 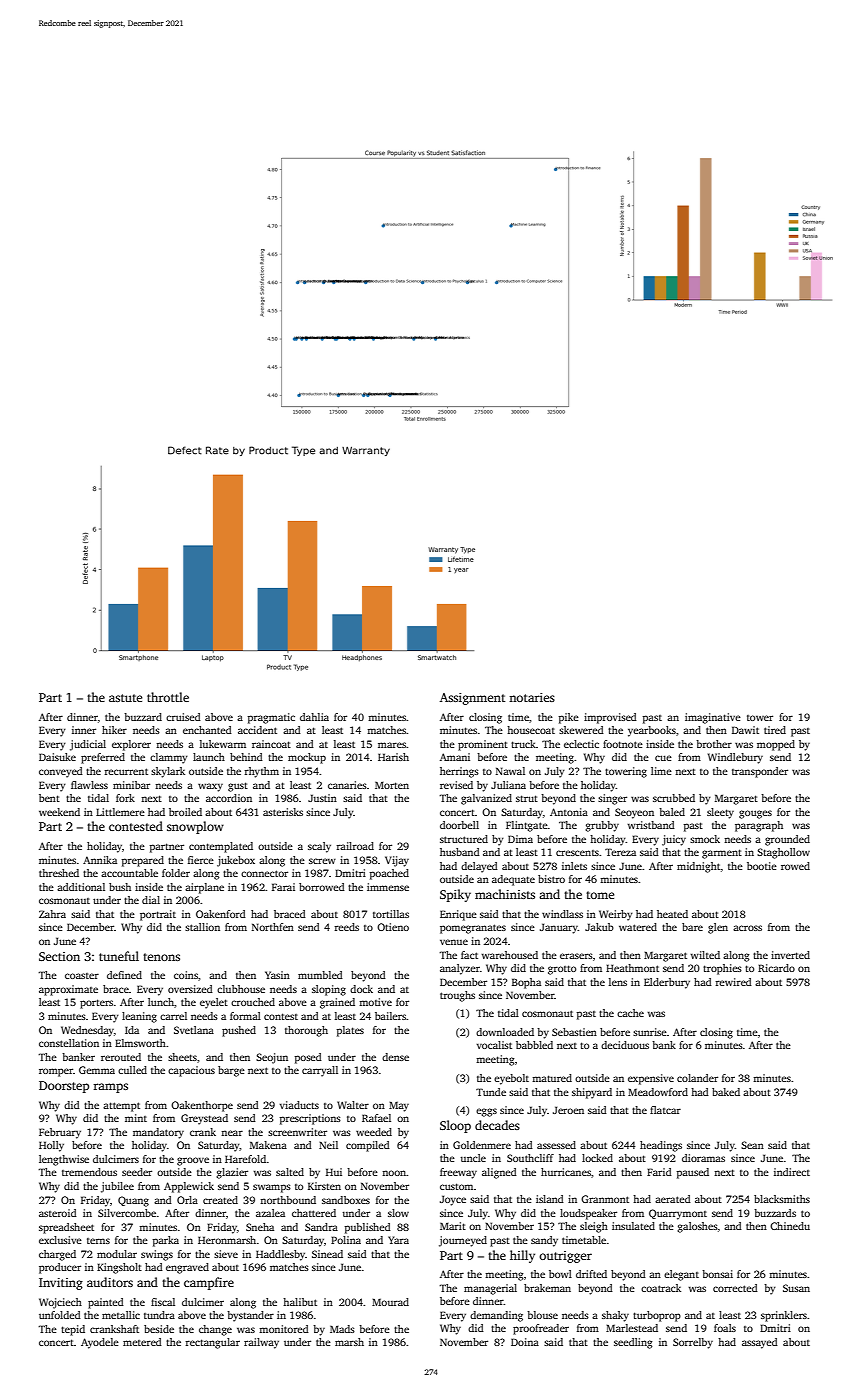 What do you see at coordinates (697, 1227) in the document?
I see `galoshes` at bounding box center [697, 1227].
